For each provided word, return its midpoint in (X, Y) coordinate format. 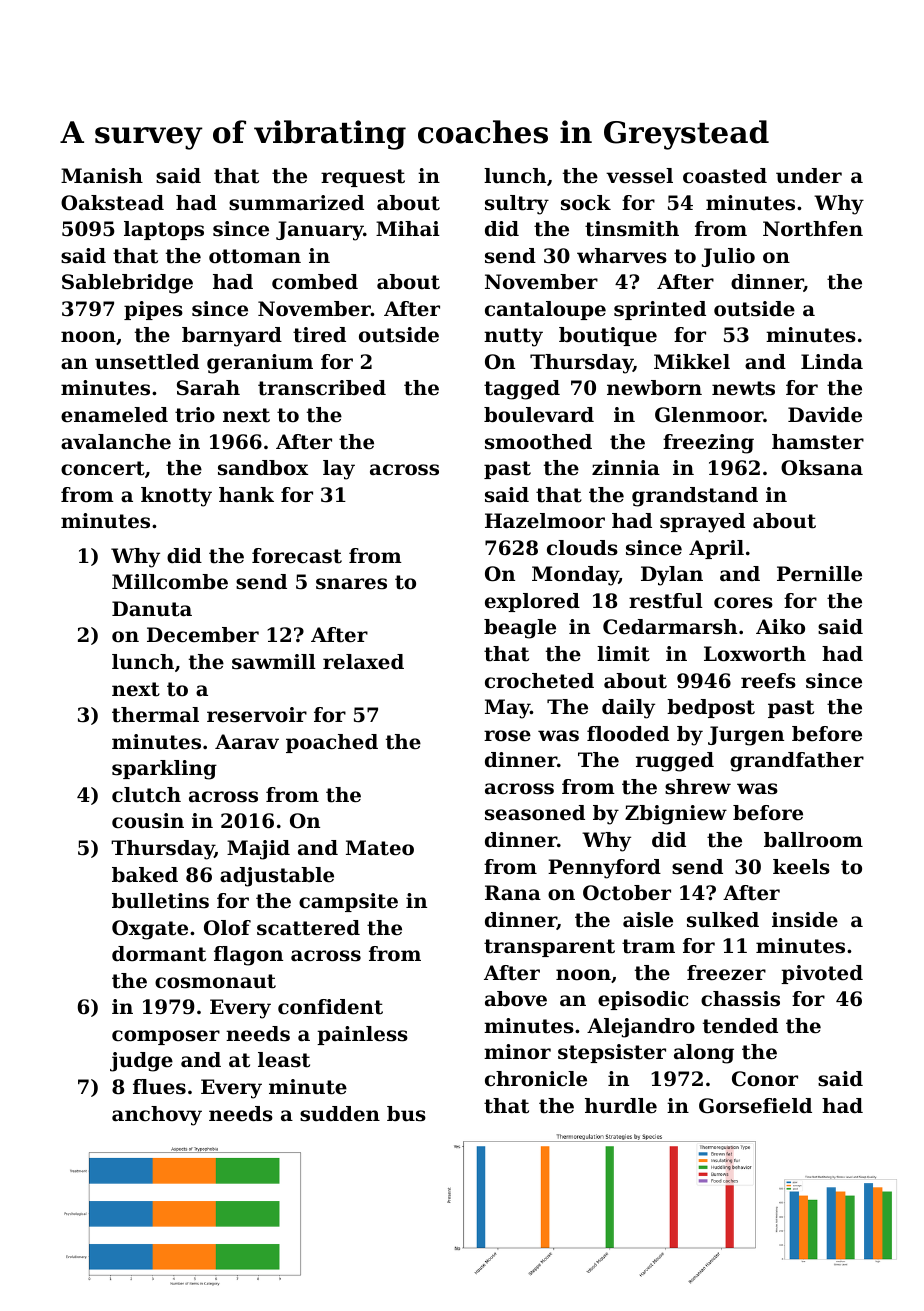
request (363, 178)
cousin (148, 821)
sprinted (660, 310)
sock (586, 203)
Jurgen (746, 736)
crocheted (539, 681)
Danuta (152, 609)
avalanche (116, 442)
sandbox (263, 468)
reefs (768, 681)
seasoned (535, 813)
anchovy (157, 1116)
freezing (708, 444)
